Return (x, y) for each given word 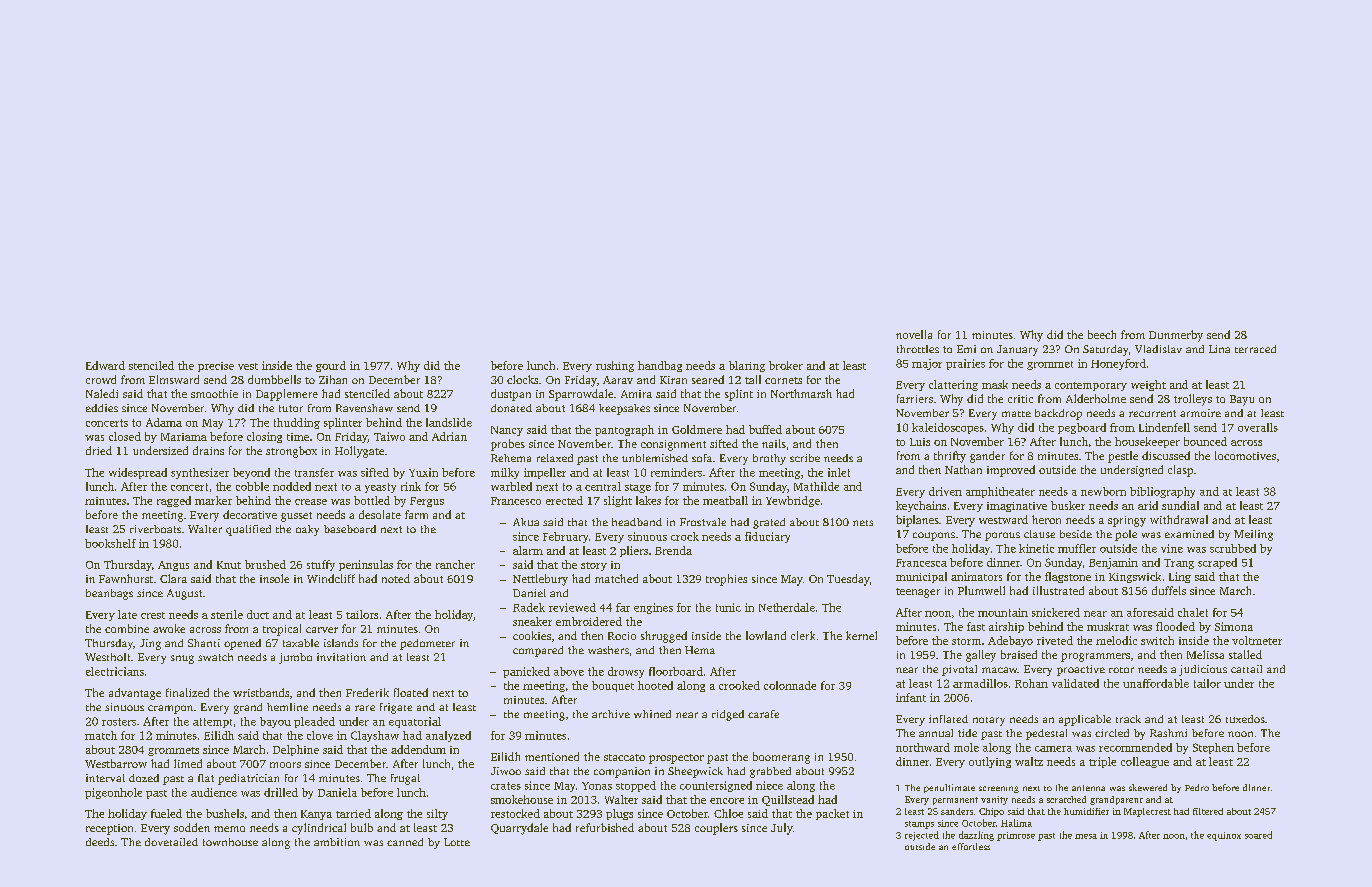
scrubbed (1233, 548)
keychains (921, 506)
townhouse (230, 842)
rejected (922, 836)
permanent (955, 801)
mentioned (552, 756)
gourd (331, 366)
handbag (660, 366)
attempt (212, 723)
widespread (138, 473)
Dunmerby (1176, 336)
